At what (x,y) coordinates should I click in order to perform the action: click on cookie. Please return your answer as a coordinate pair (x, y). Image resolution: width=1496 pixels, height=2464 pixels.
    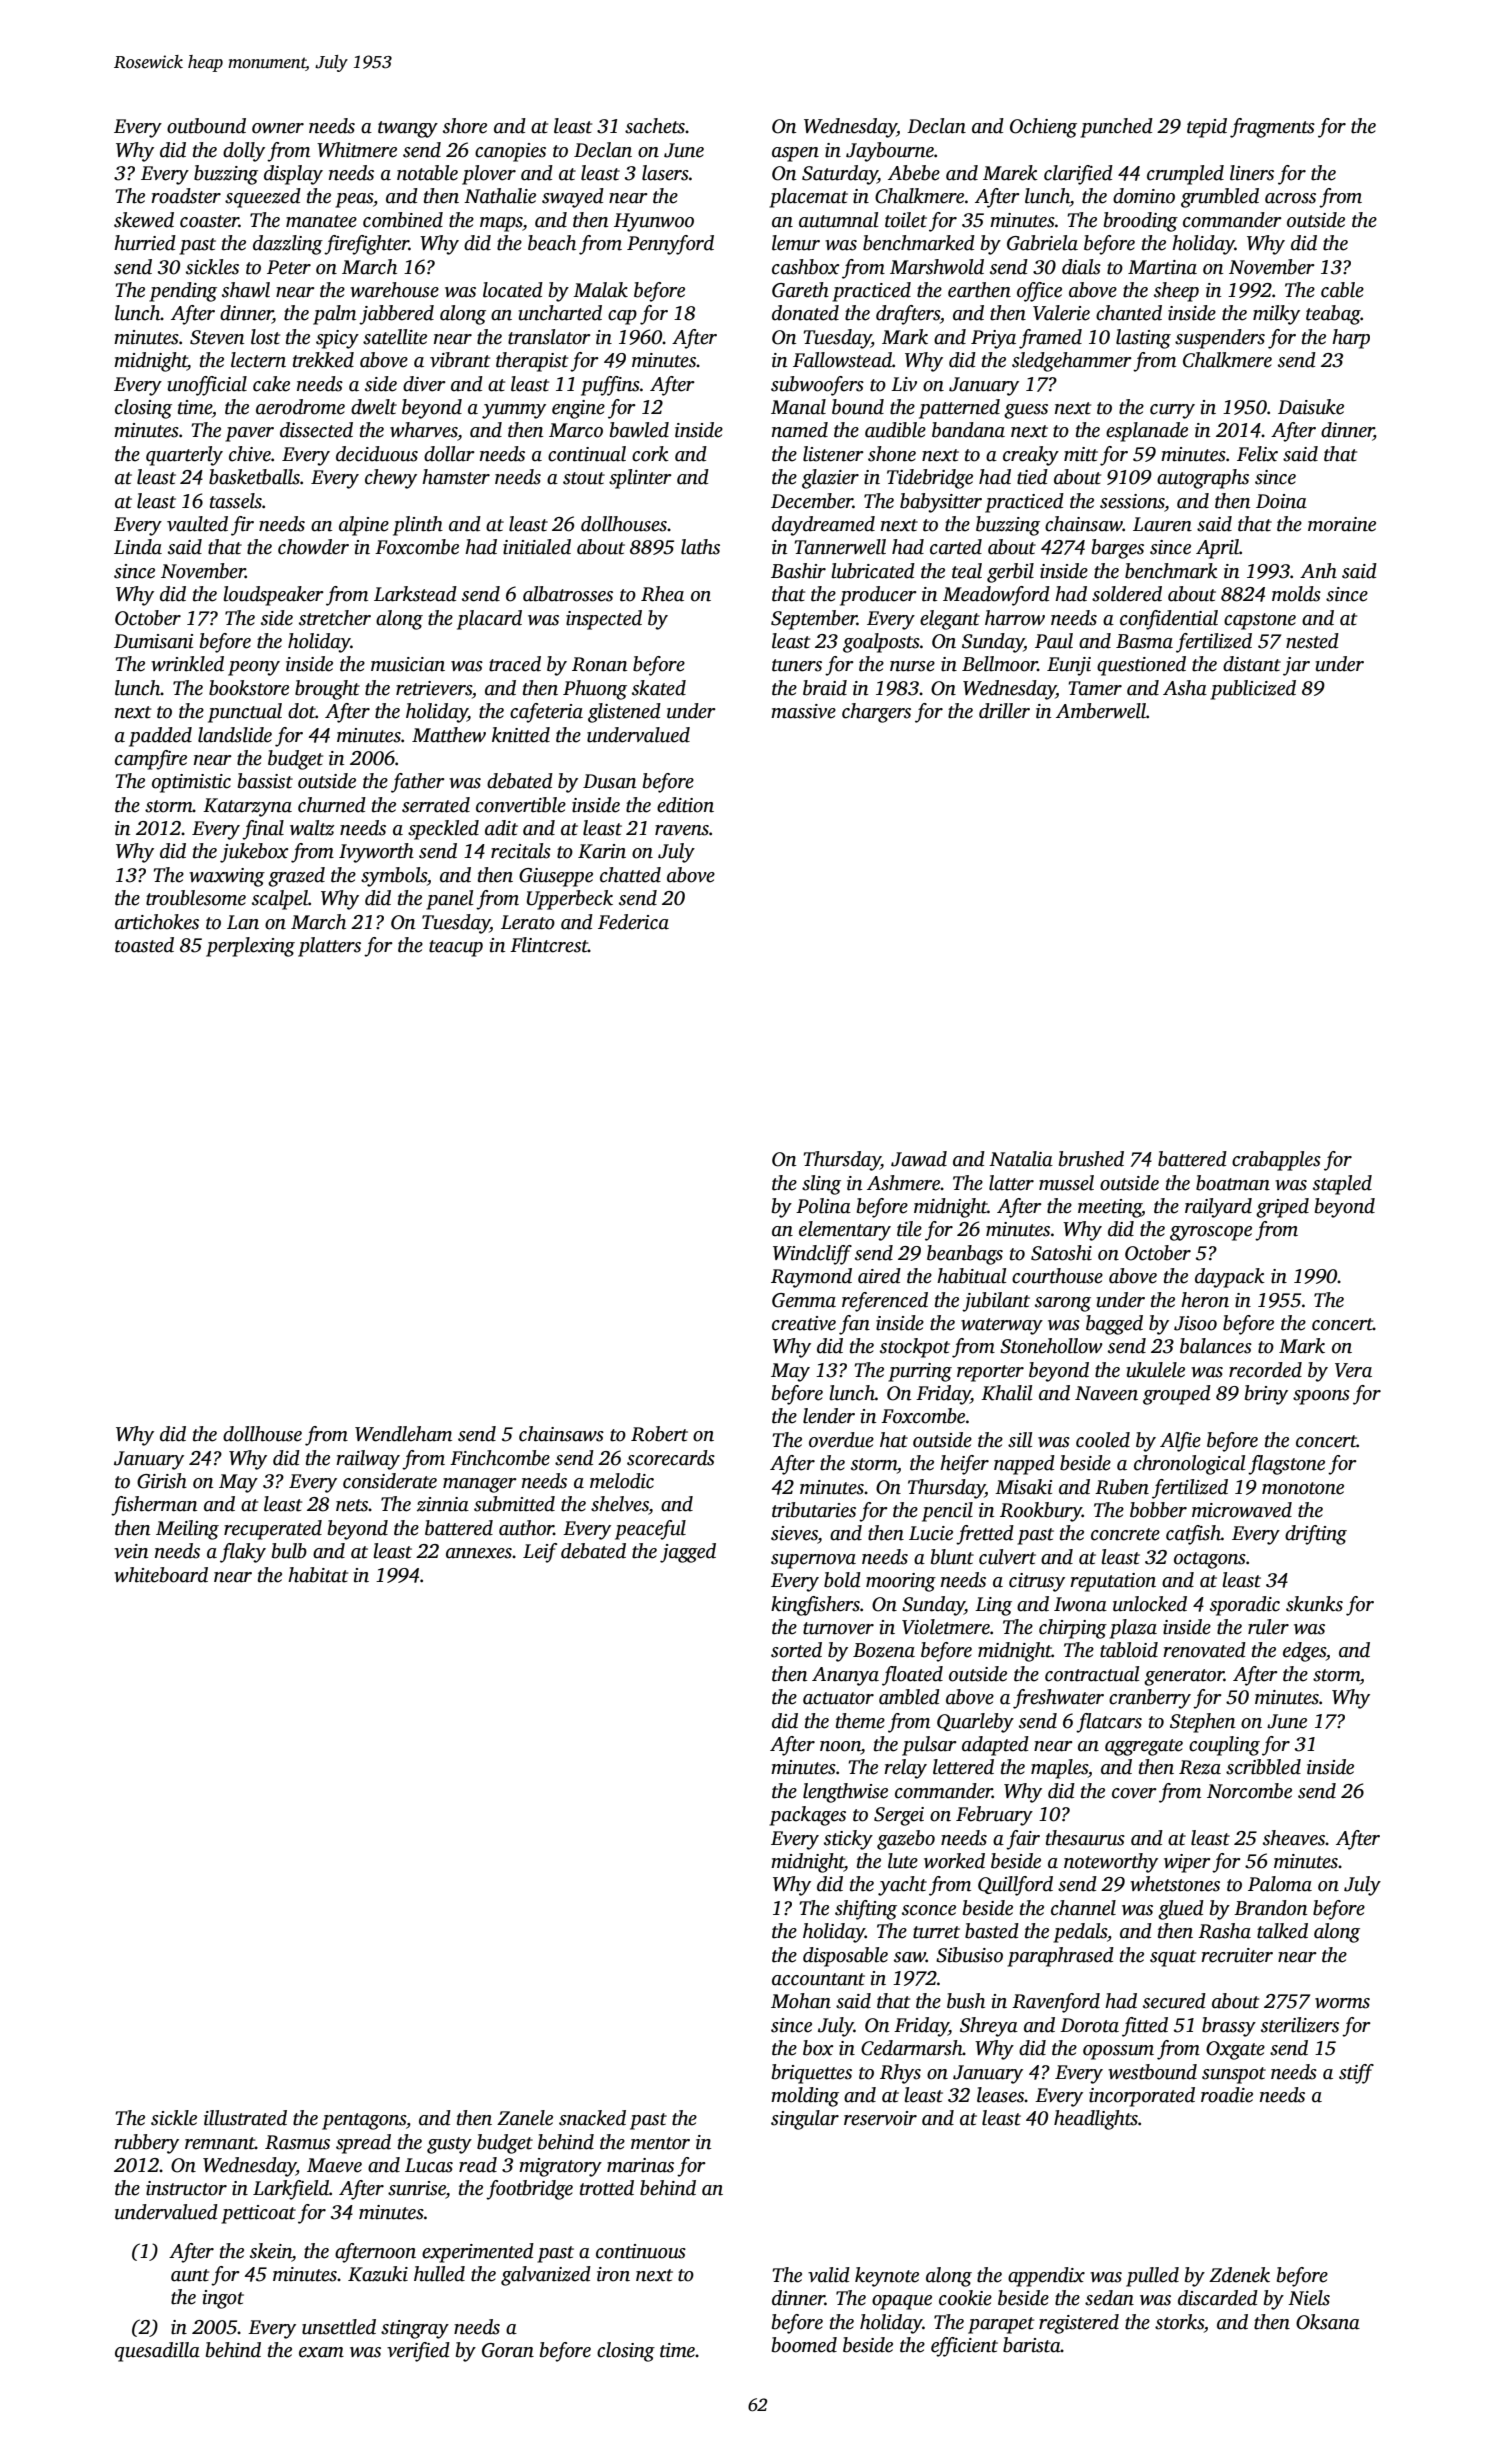
    Looking at the image, I should click on (965, 2298).
